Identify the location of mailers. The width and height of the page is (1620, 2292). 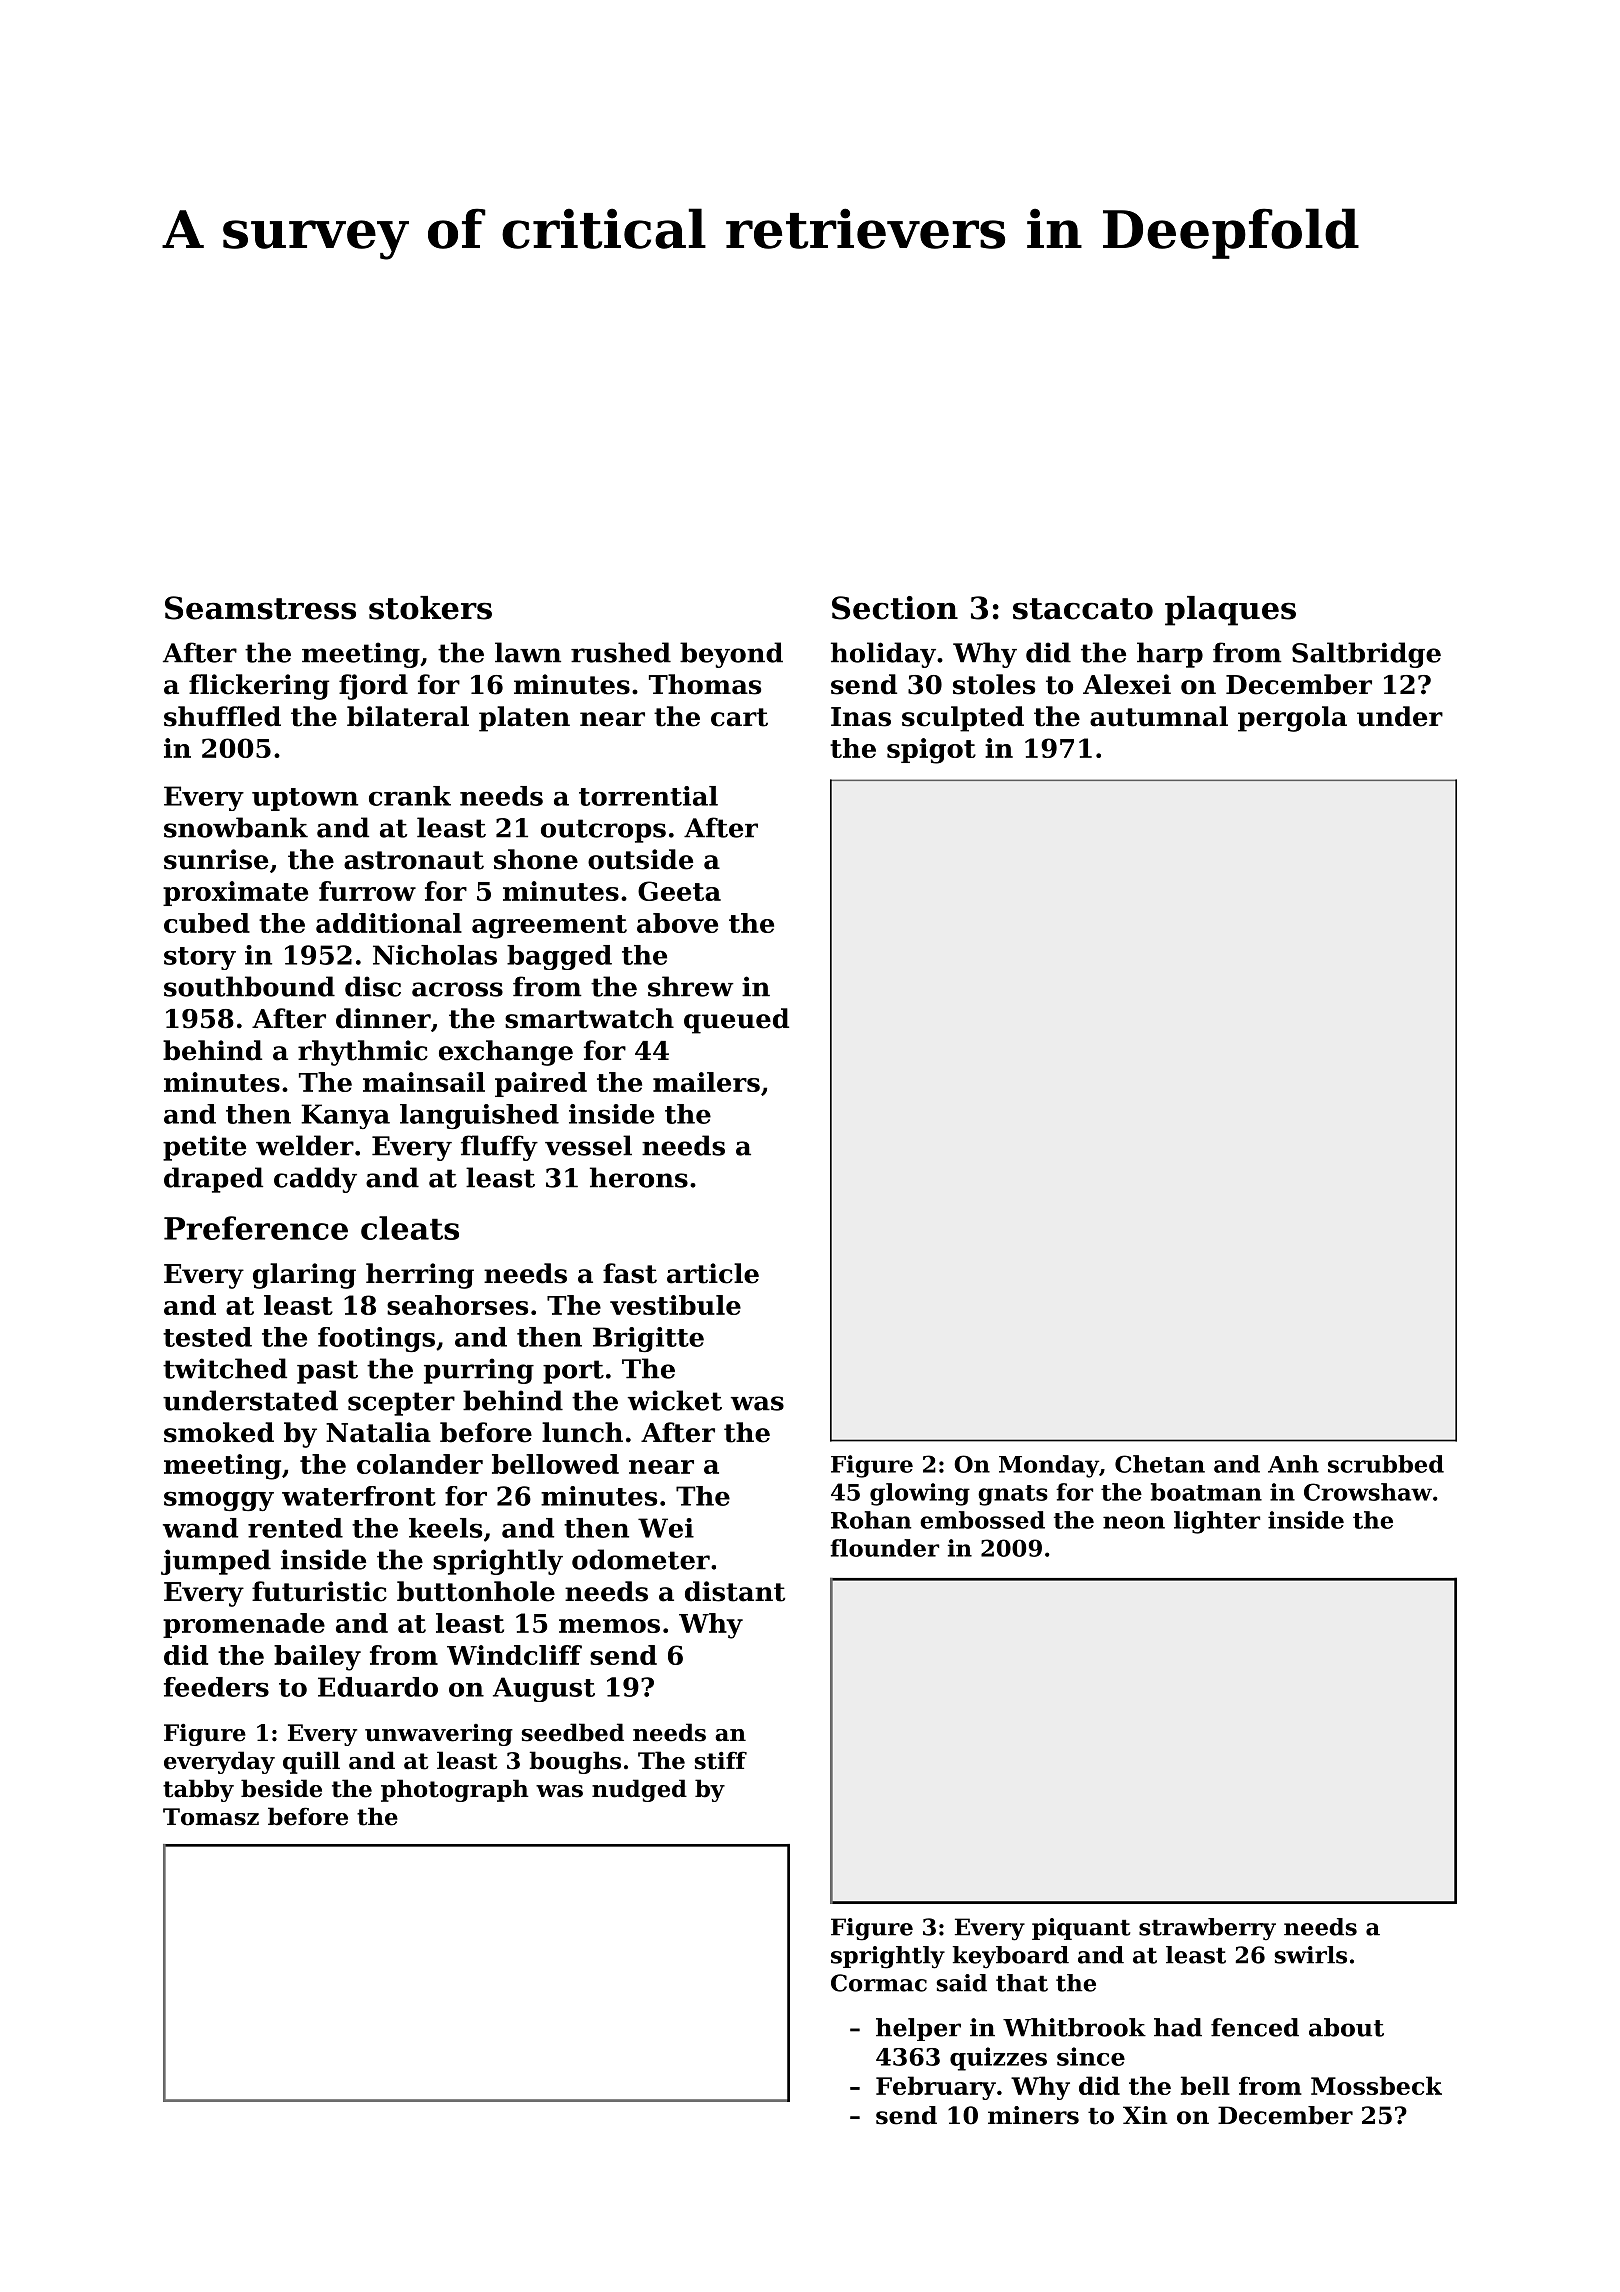
(706, 1082).
